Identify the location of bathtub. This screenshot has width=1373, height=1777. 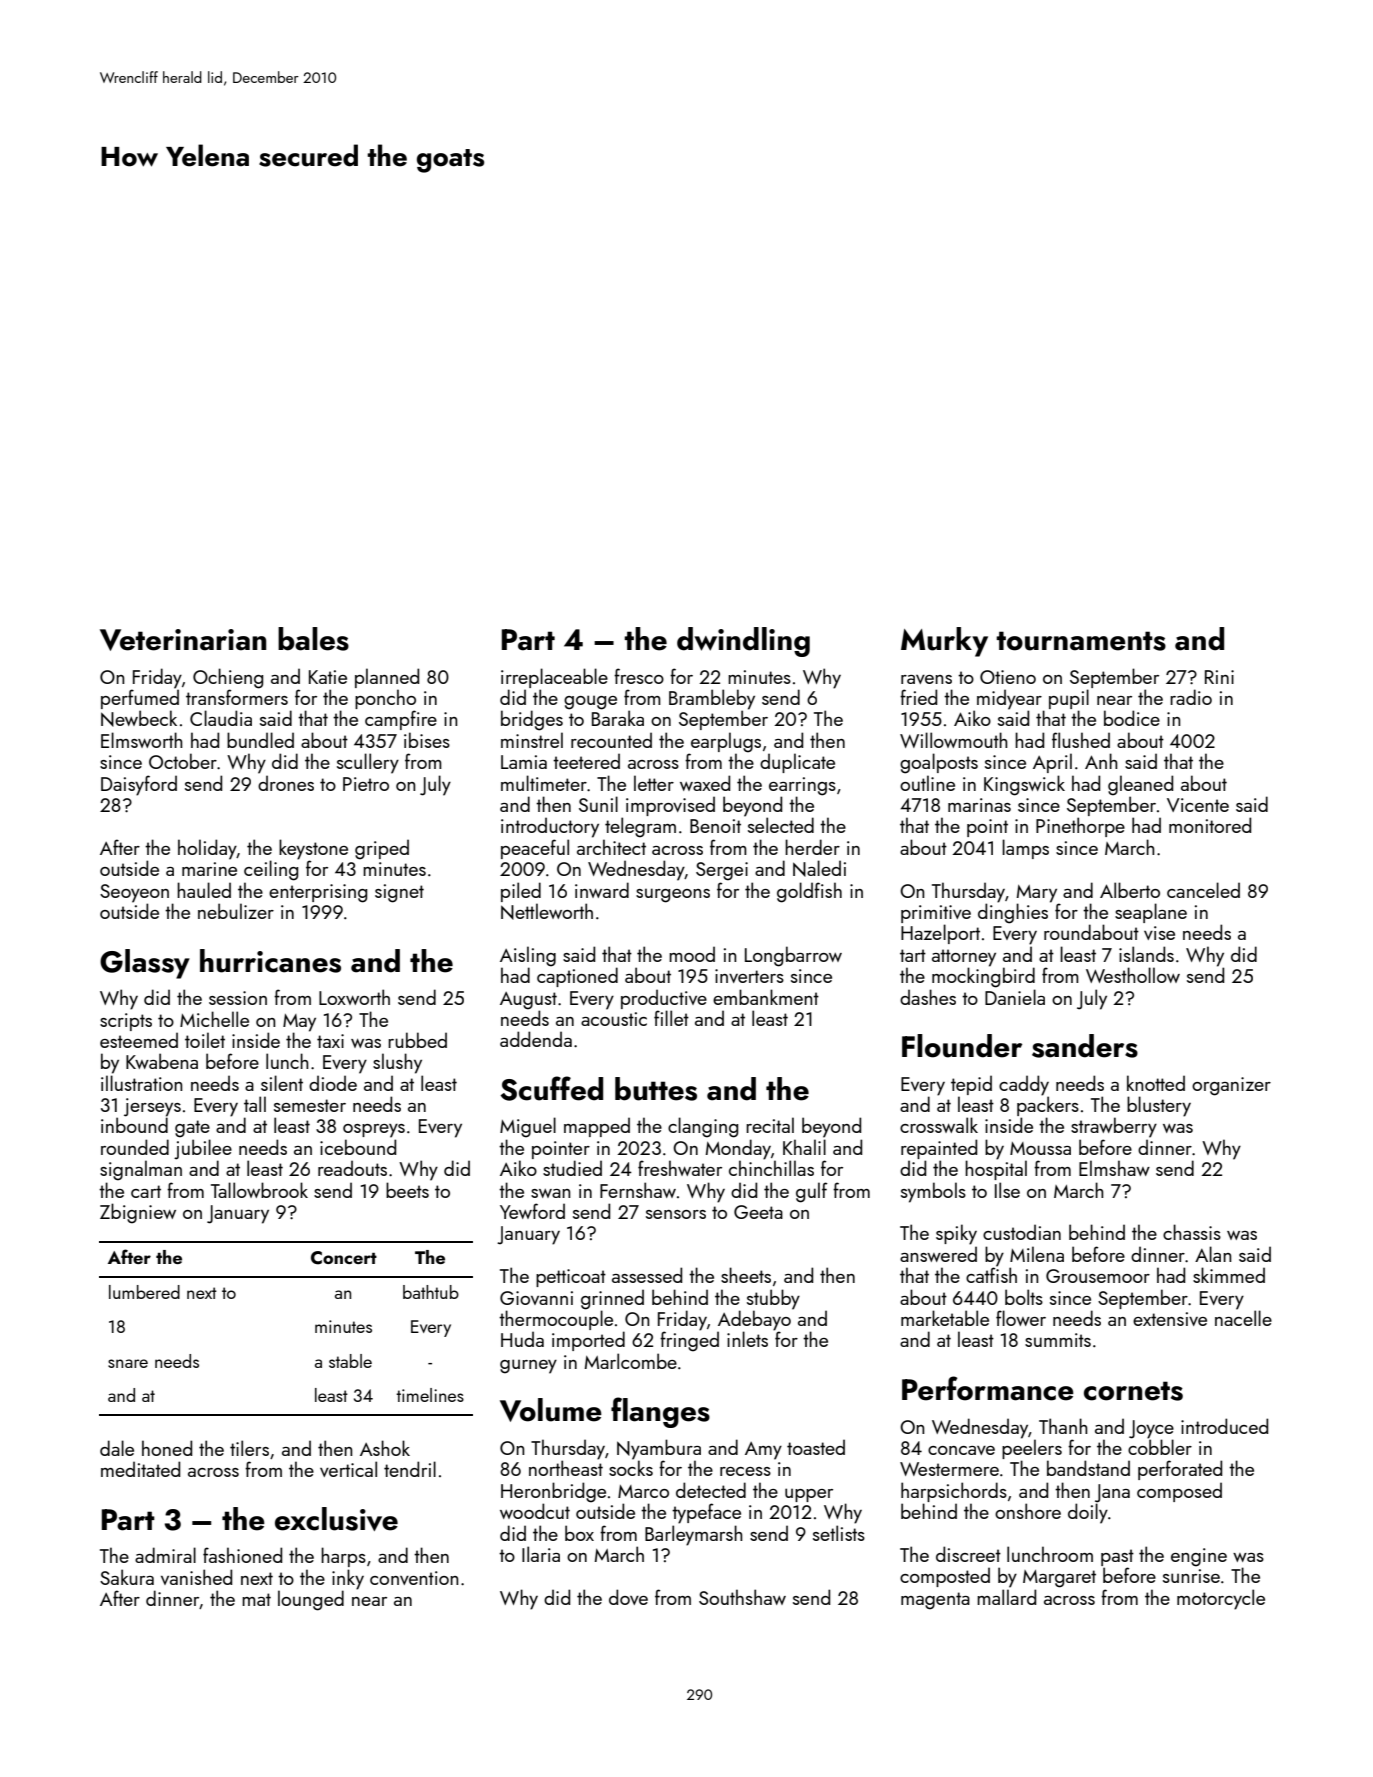
(431, 1292).
